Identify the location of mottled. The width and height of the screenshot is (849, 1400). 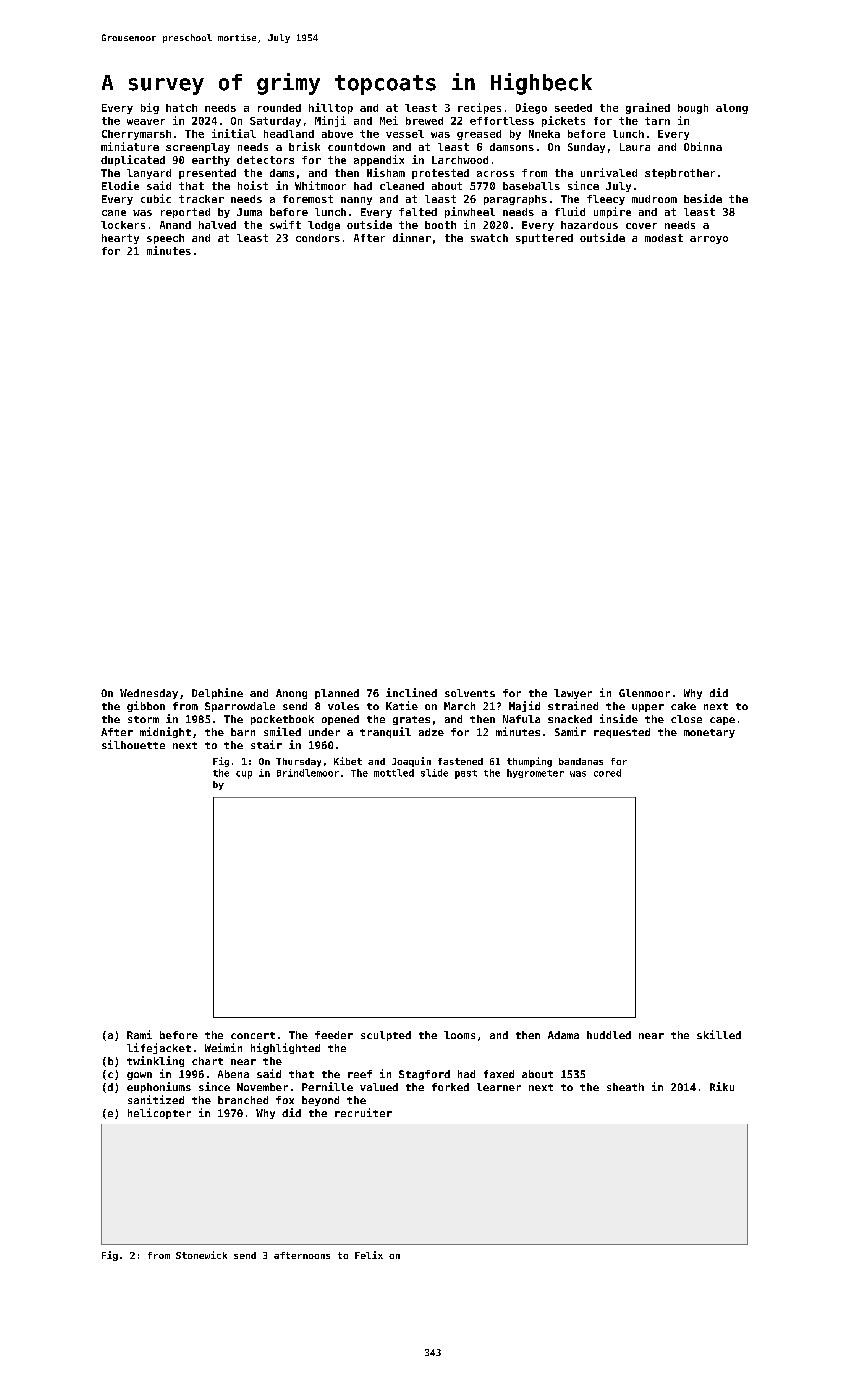
(394, 773).
